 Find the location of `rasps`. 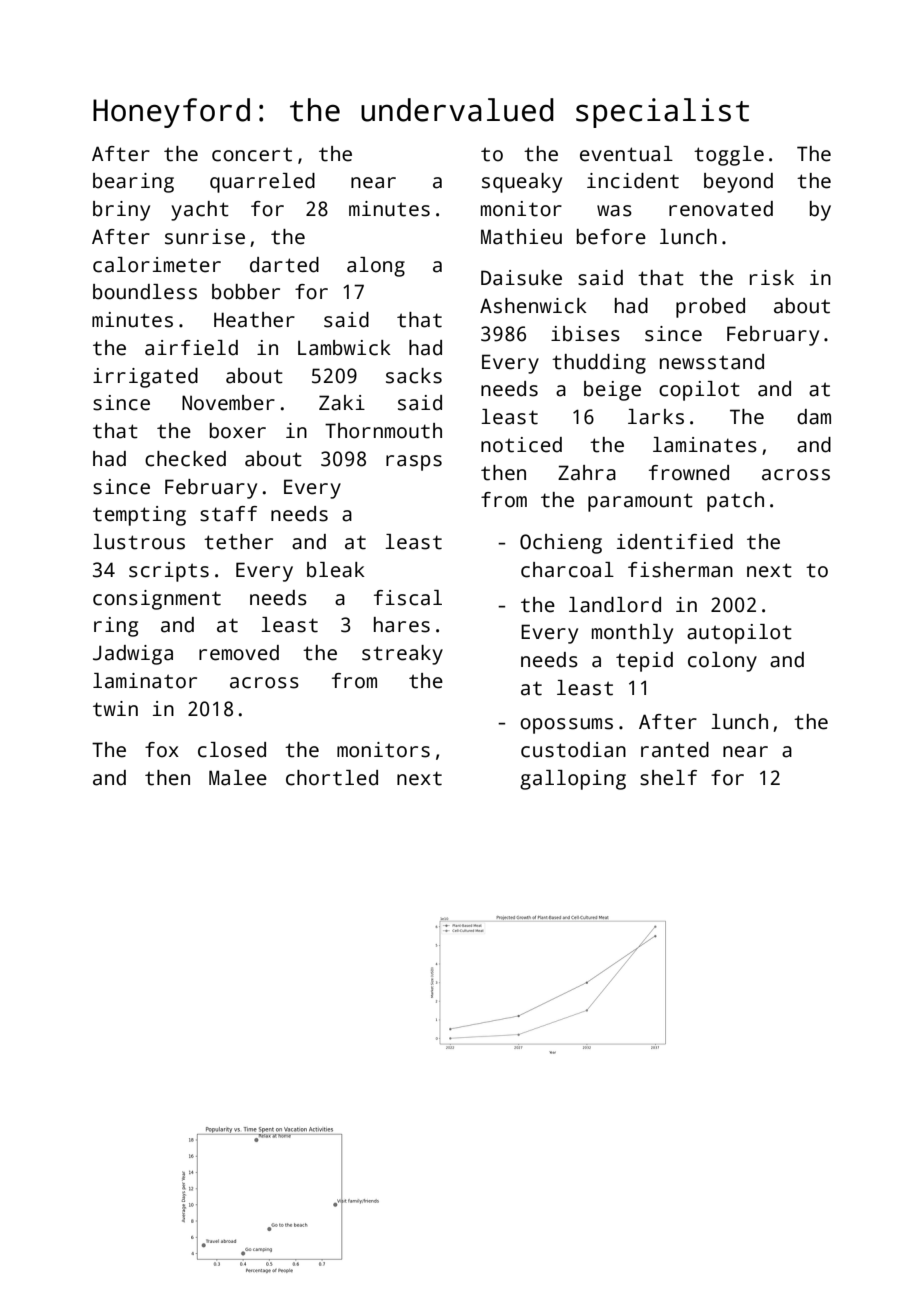

rasps is located at coordinates (414, 463).
